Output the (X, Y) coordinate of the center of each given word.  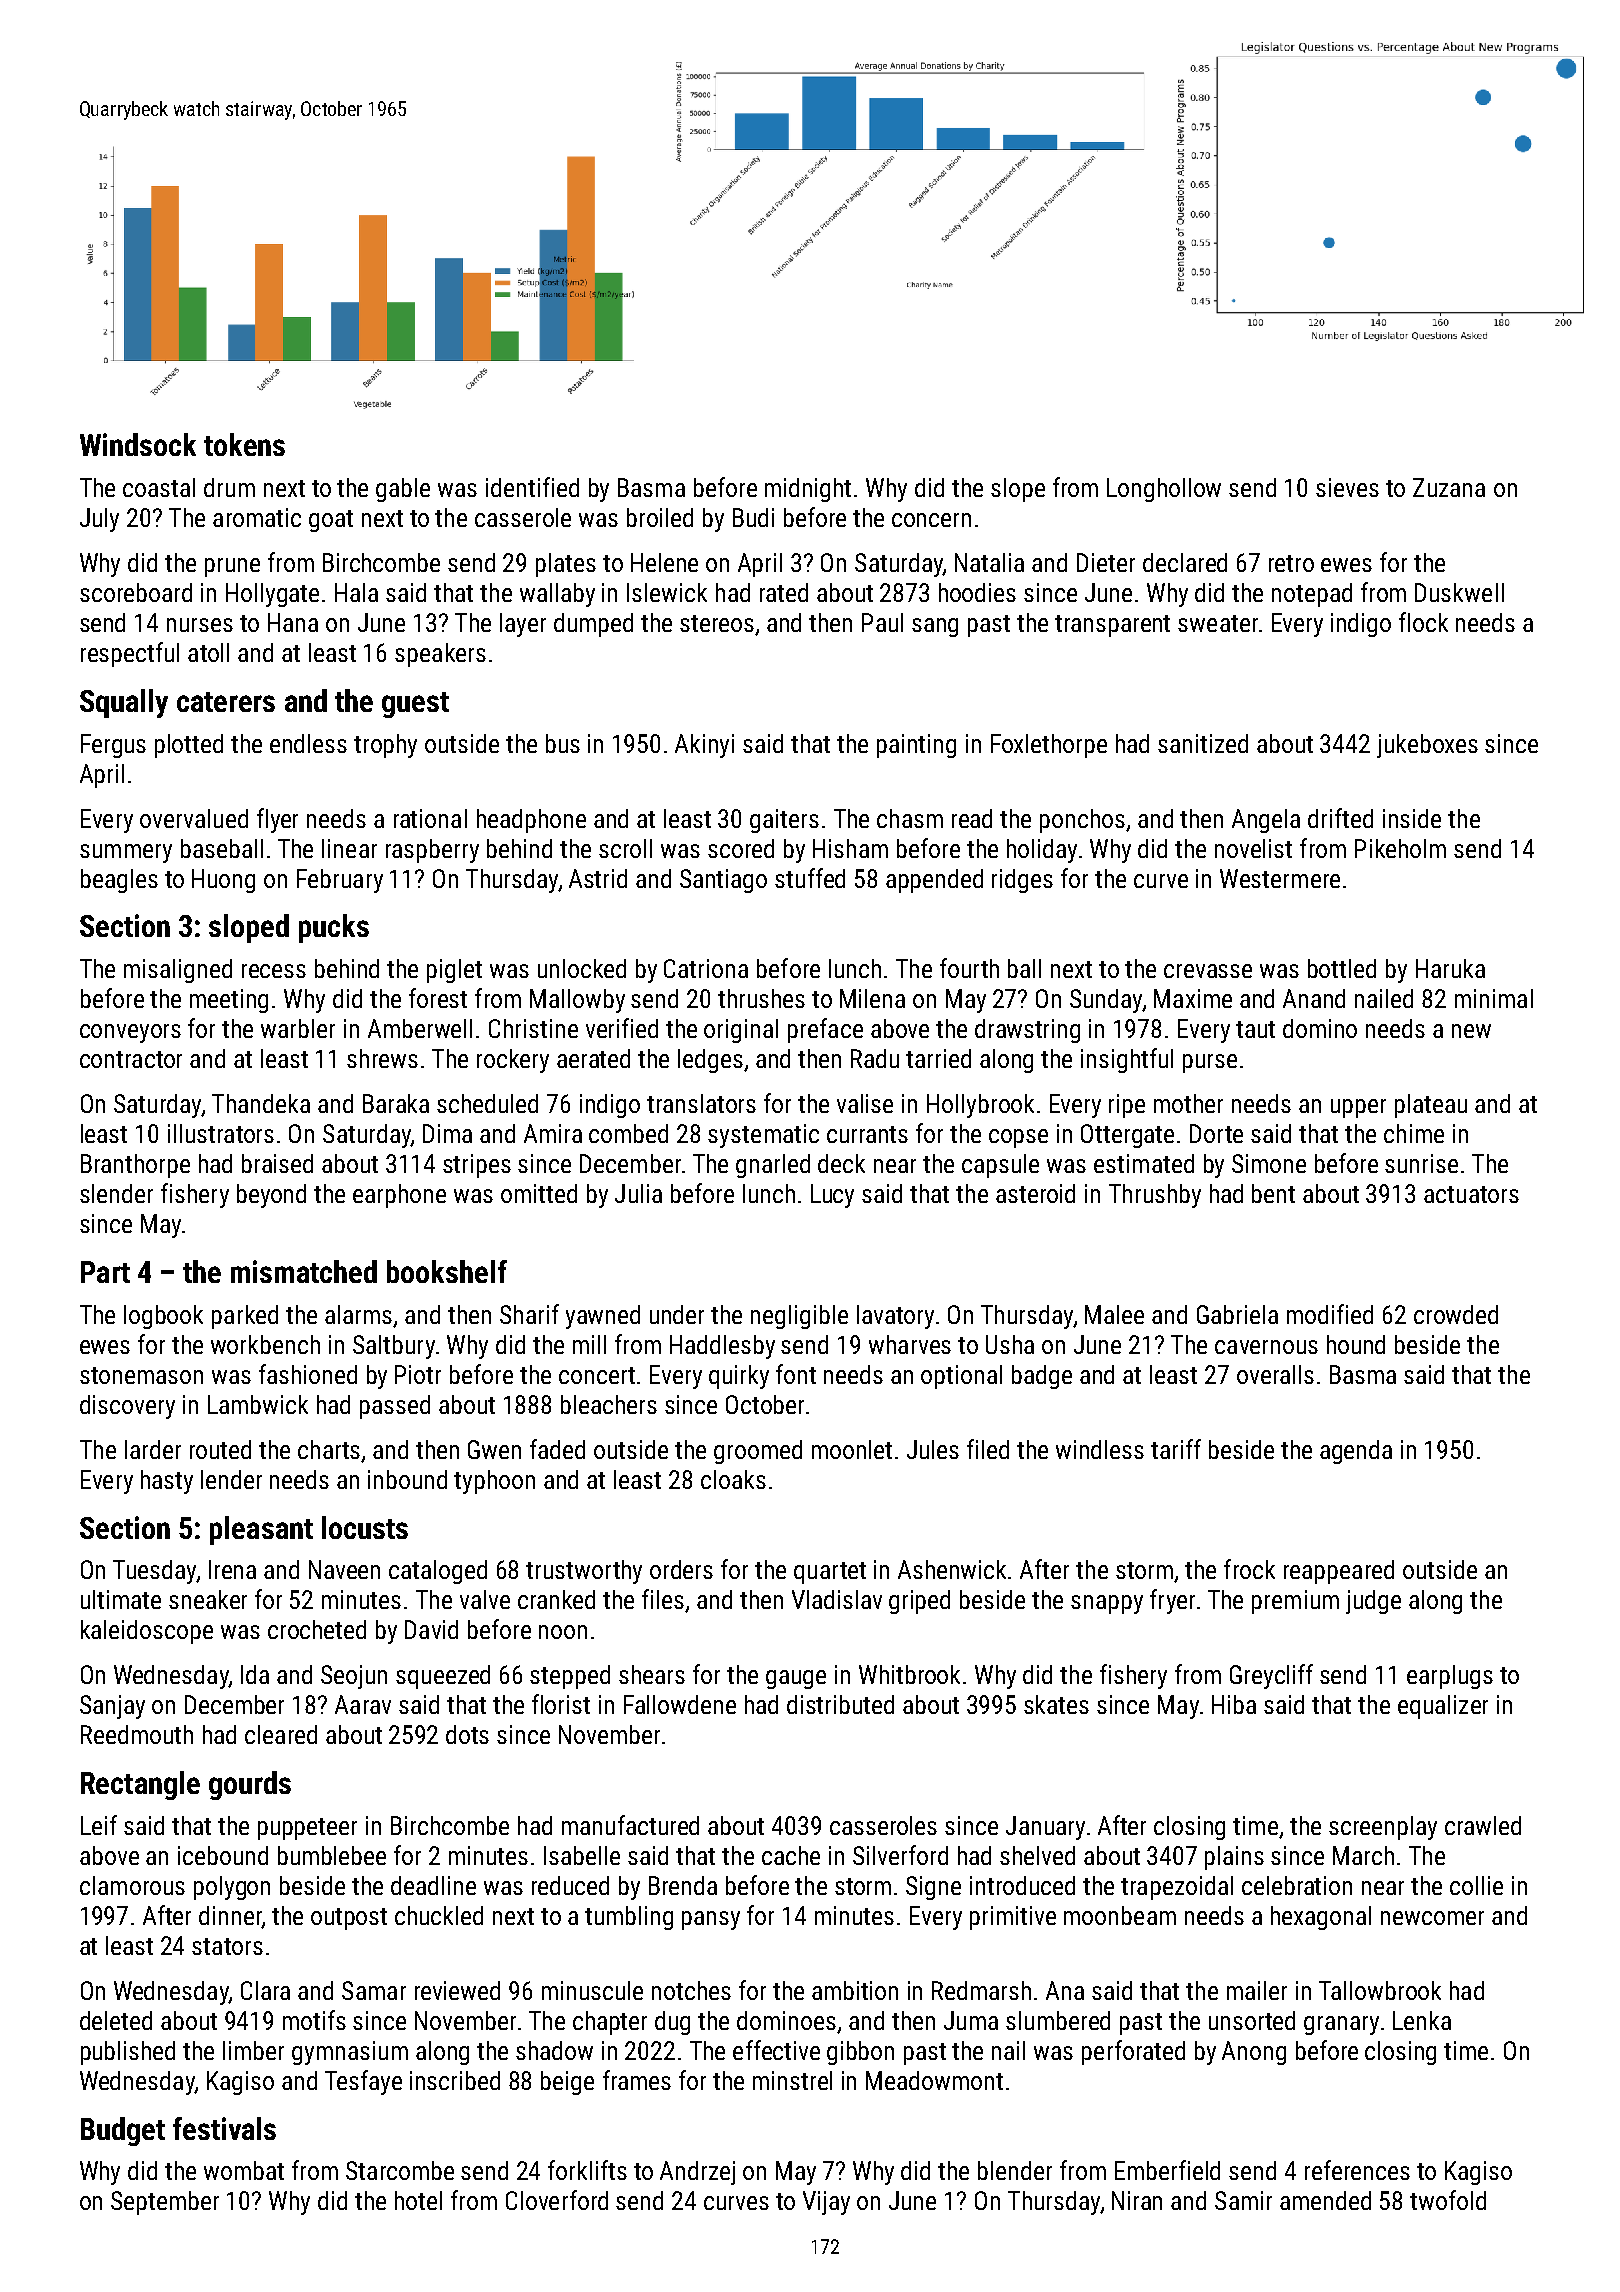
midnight (808, 490)
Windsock (138, 444)
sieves (1347, 487)
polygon (232, 1888)
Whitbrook (909, 1674)
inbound (407, 1479)
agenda (1356, 1452)
